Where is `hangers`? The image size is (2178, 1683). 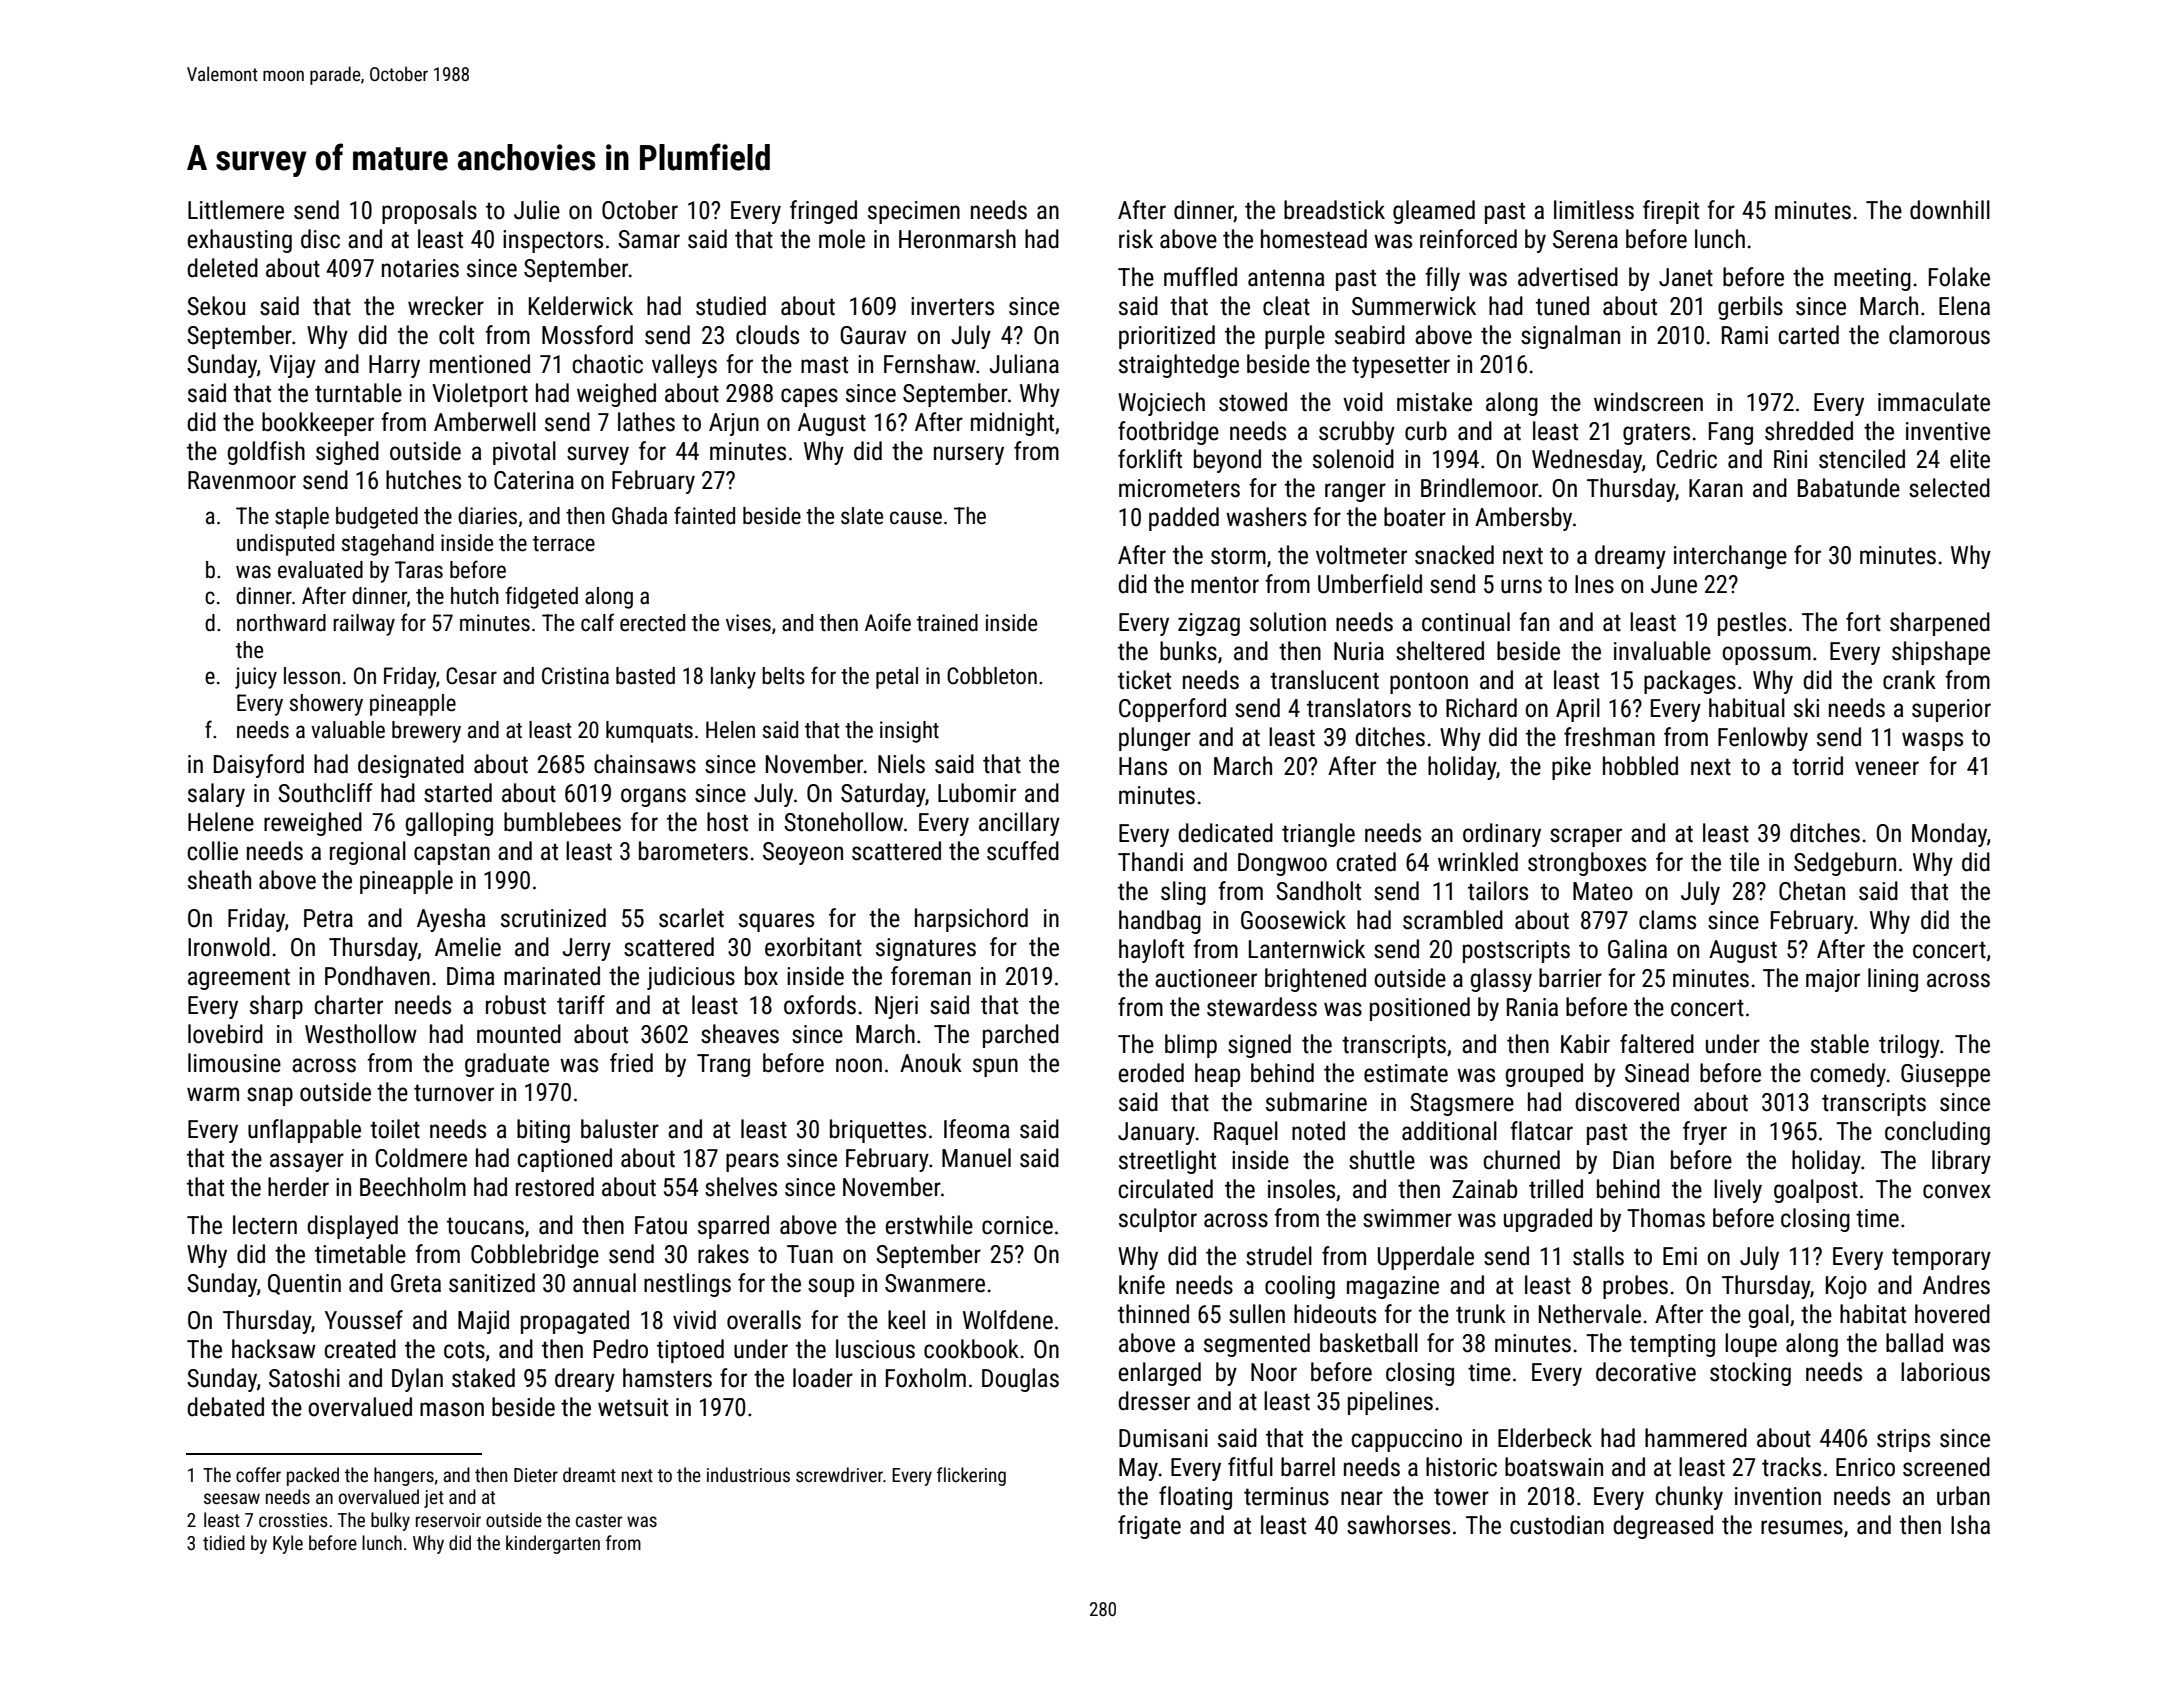
hangers is located at coordinates (404, 1476).
